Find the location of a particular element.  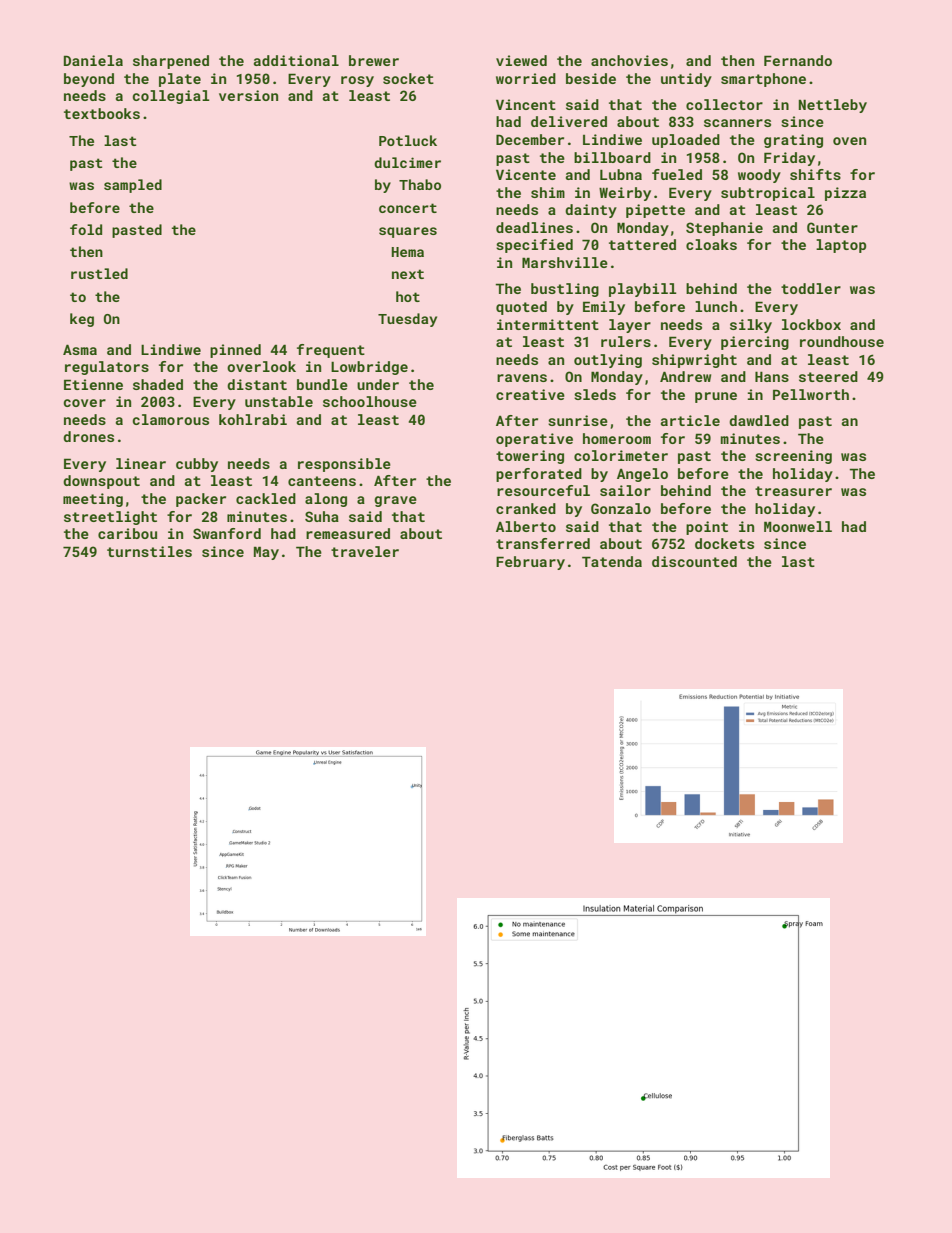

textbooks is located at coordinates (102, 113).
